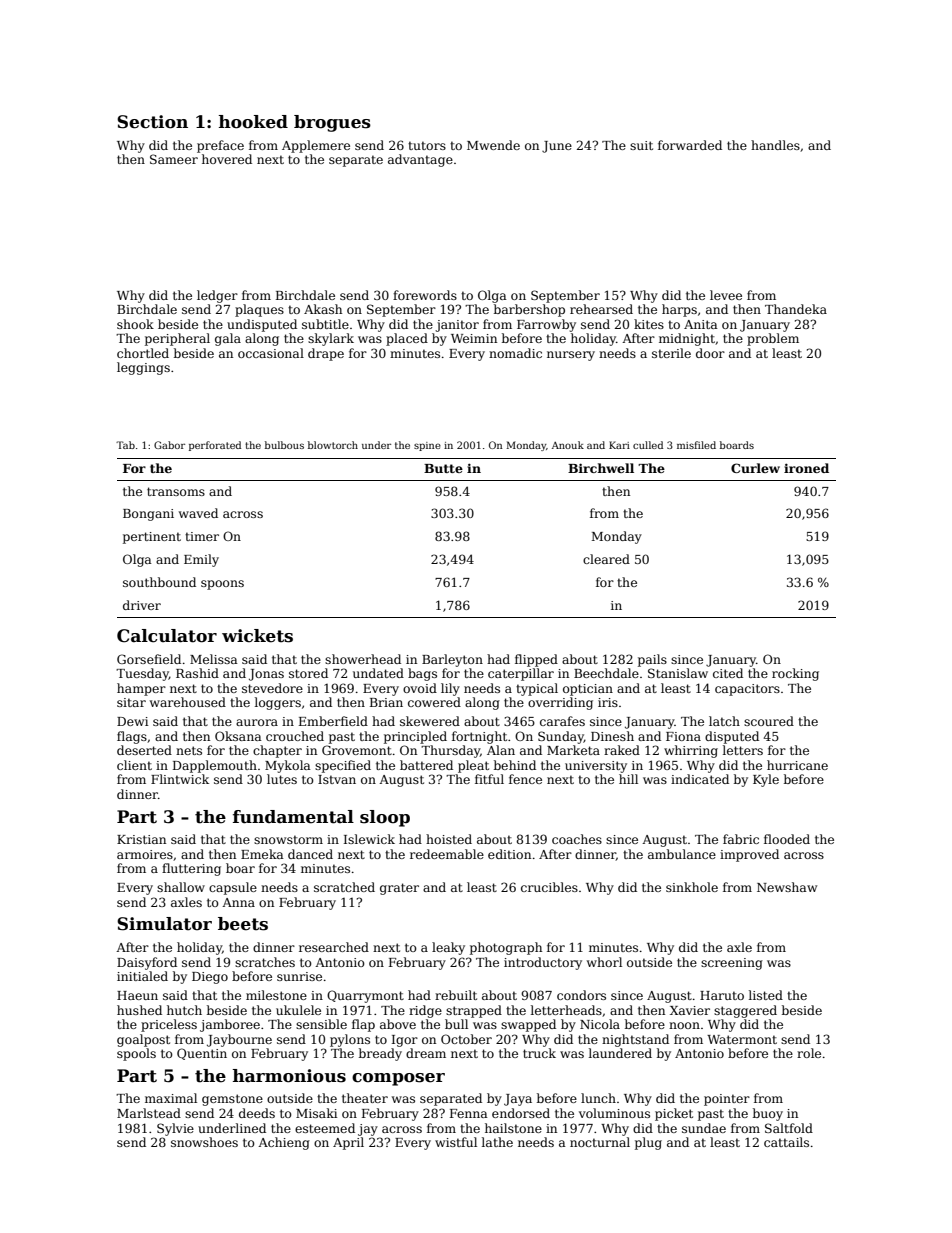 The height and width of the page is (1233, 952). Describe the element at coordinates (775, 145) in the page. I see `handles` at that location.
